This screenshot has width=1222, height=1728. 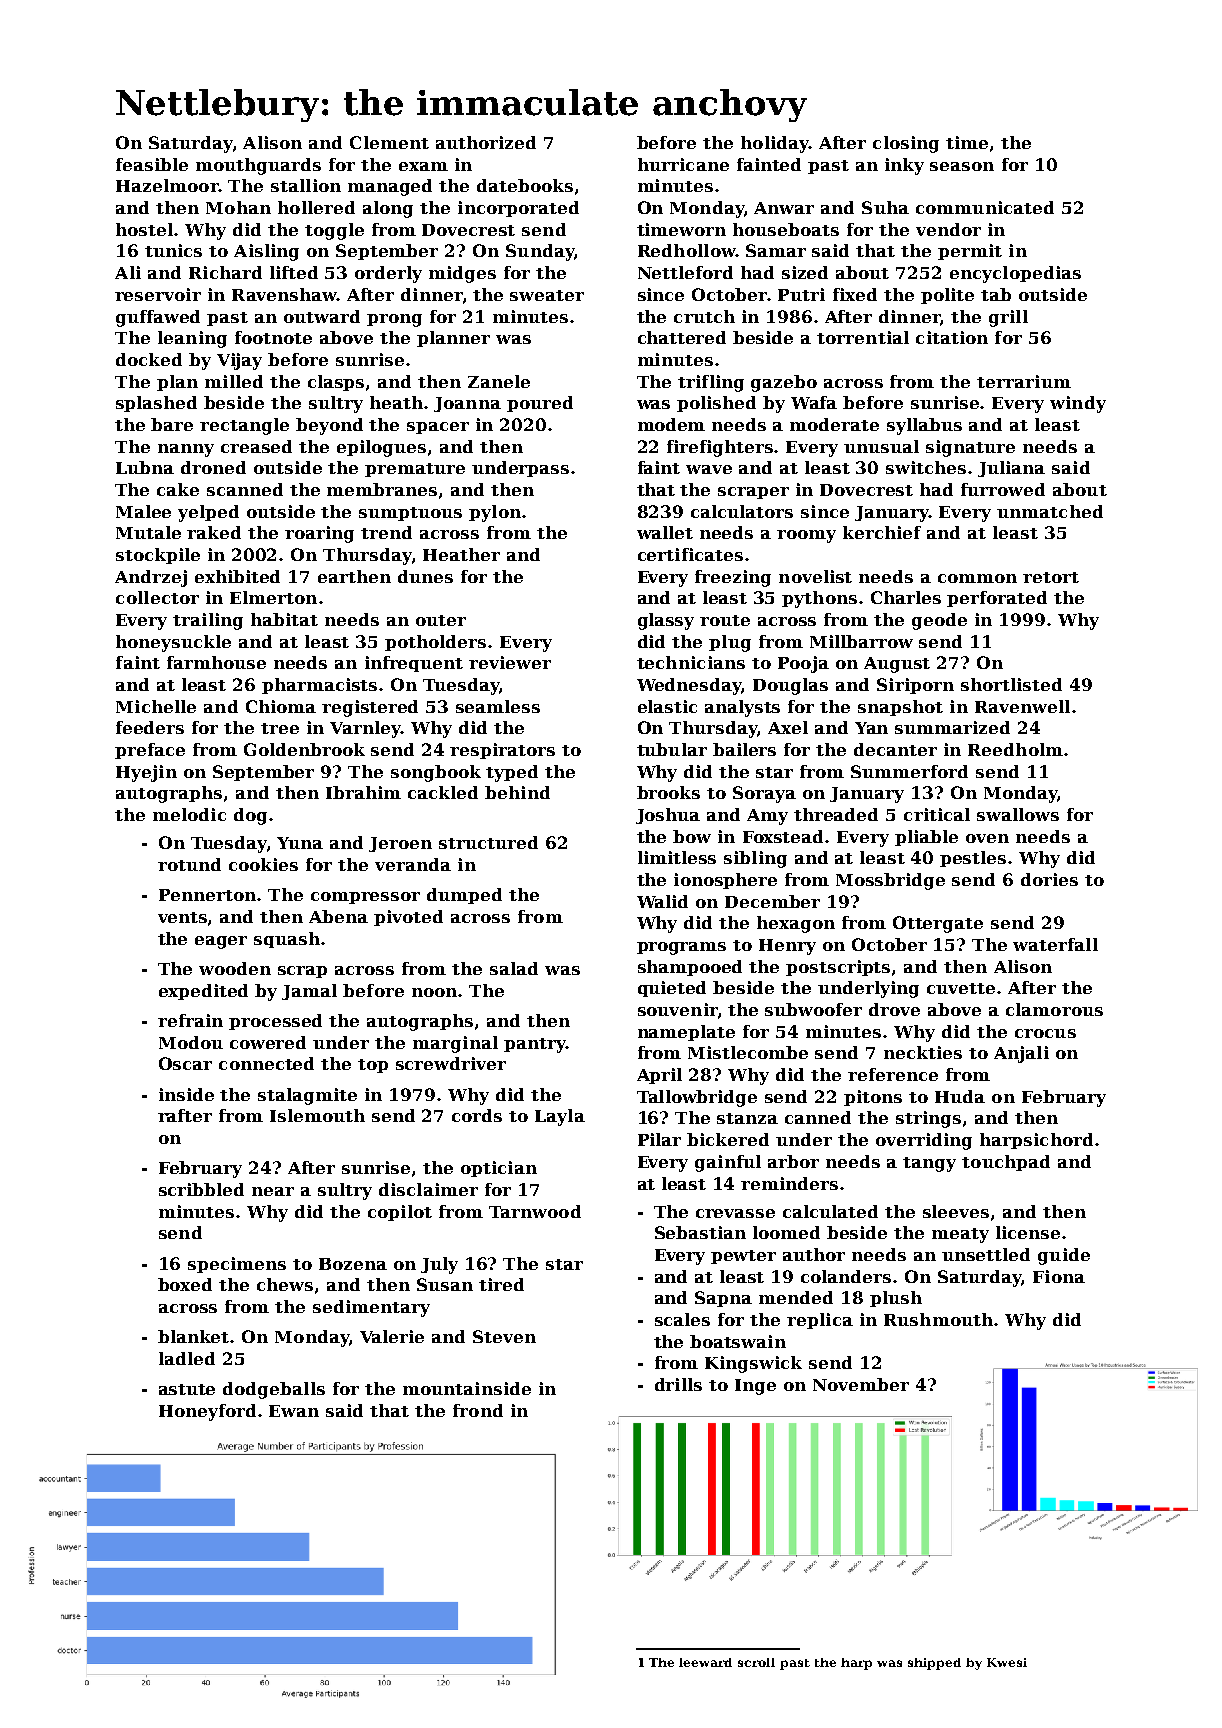 What do you see at coordinates (207, 1412) in the screenshot?
I see `Honeyford` at bounding box center [207, 1412].
